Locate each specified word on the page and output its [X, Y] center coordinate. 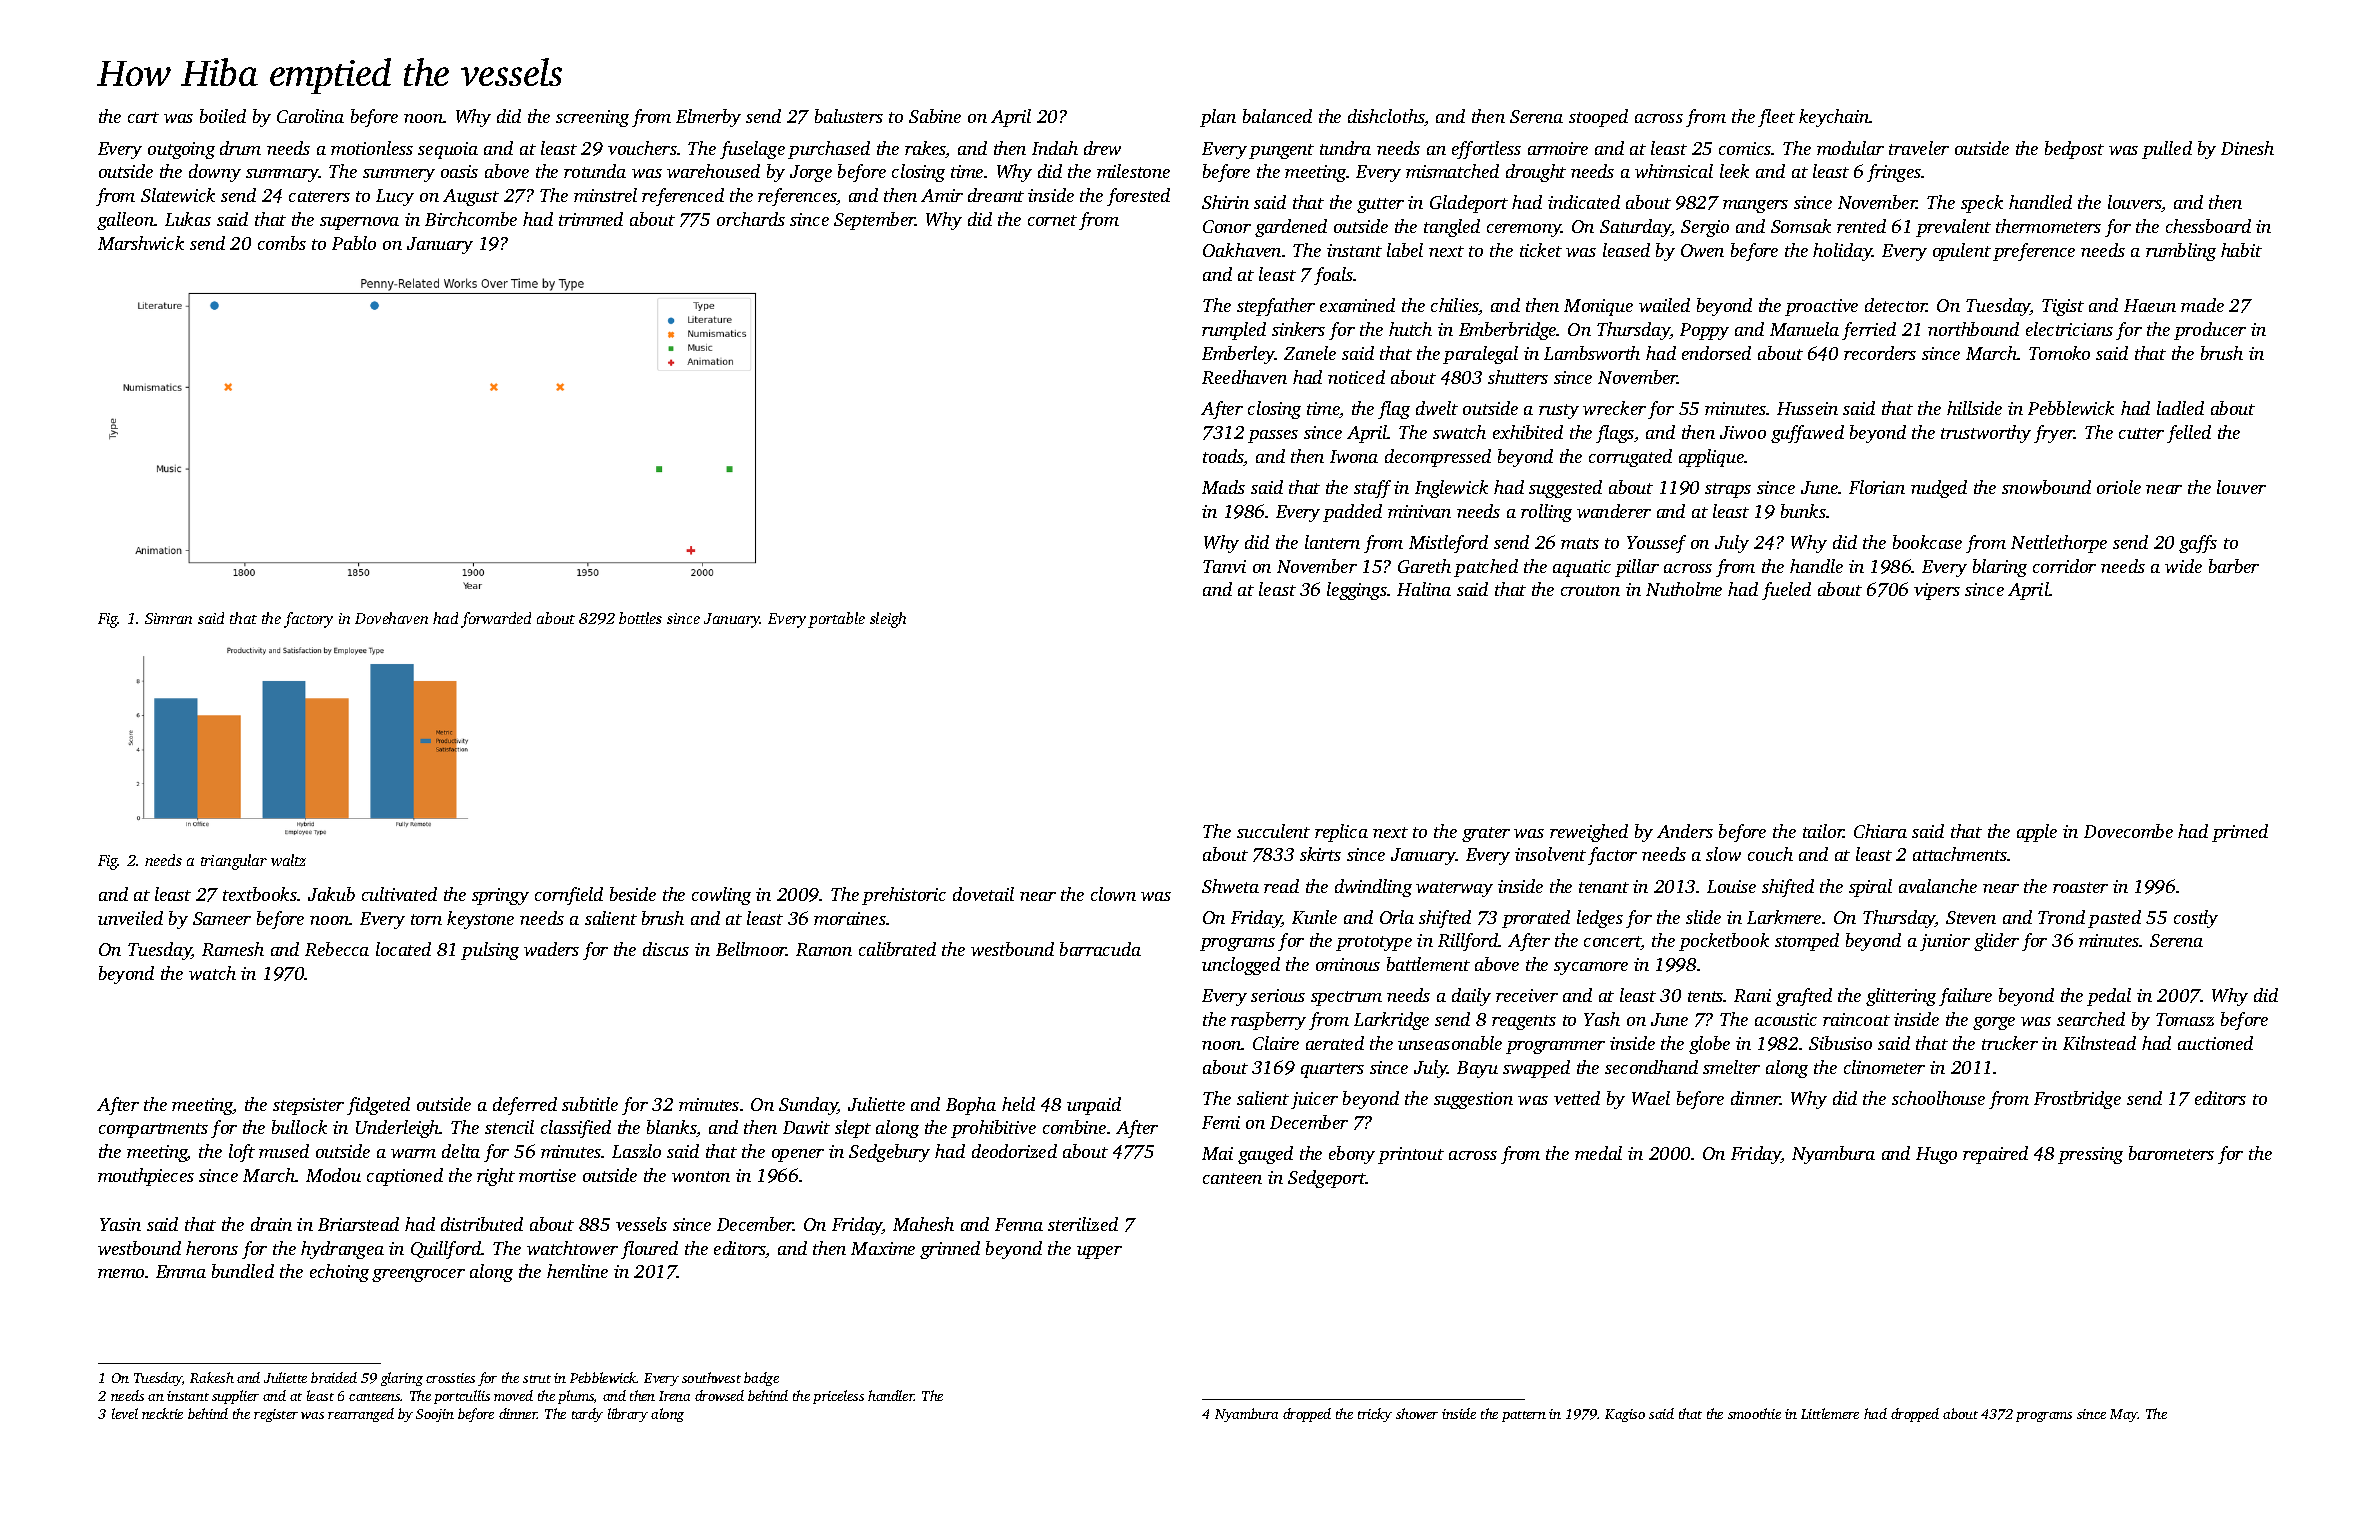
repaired [1995, 1155]
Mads [1223, 487]
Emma [181, 1271]
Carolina [310, 116]
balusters [849, 116]
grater [1486, 834]
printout [1411, 1155]
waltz [288, 860]
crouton [1590, 590]
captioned [405, 1177]
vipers [1937, 591]
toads [1223, 457]
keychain [1834, 118]
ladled [2180, 408]
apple [2037, 833]
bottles [640, 618]
